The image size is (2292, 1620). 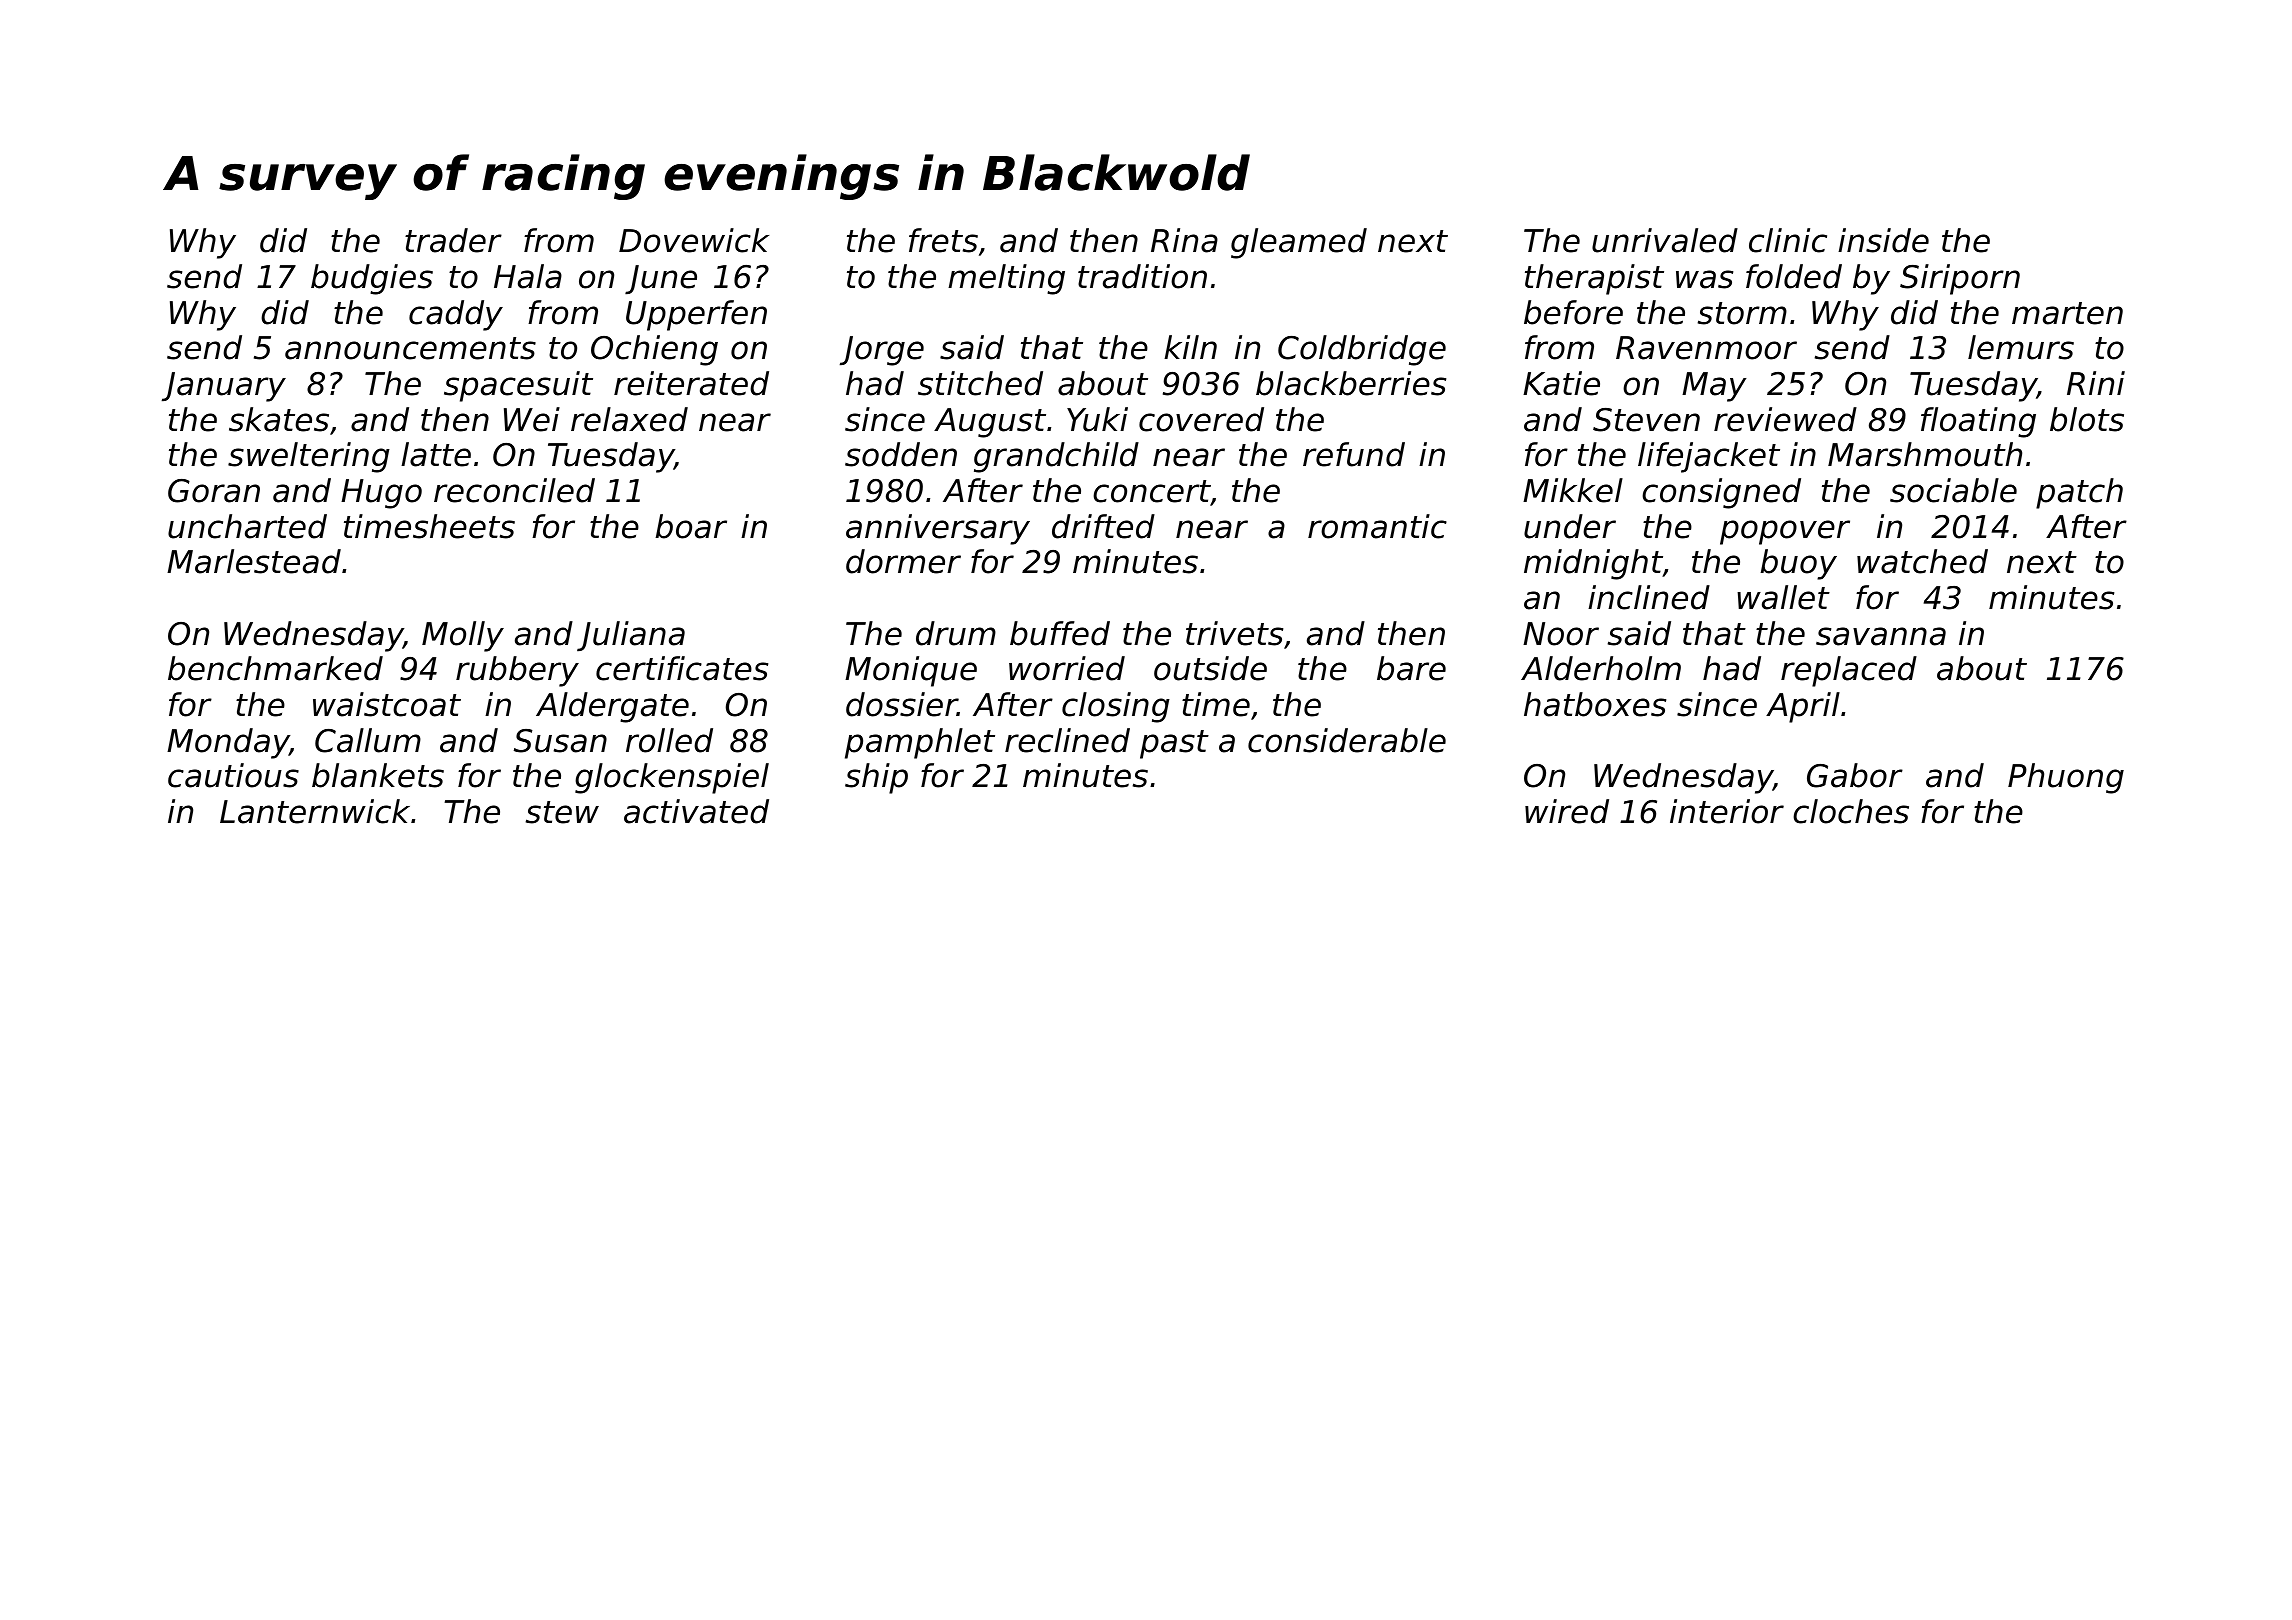 I want to click on hatboxes, so click(x=1595, y=704).
